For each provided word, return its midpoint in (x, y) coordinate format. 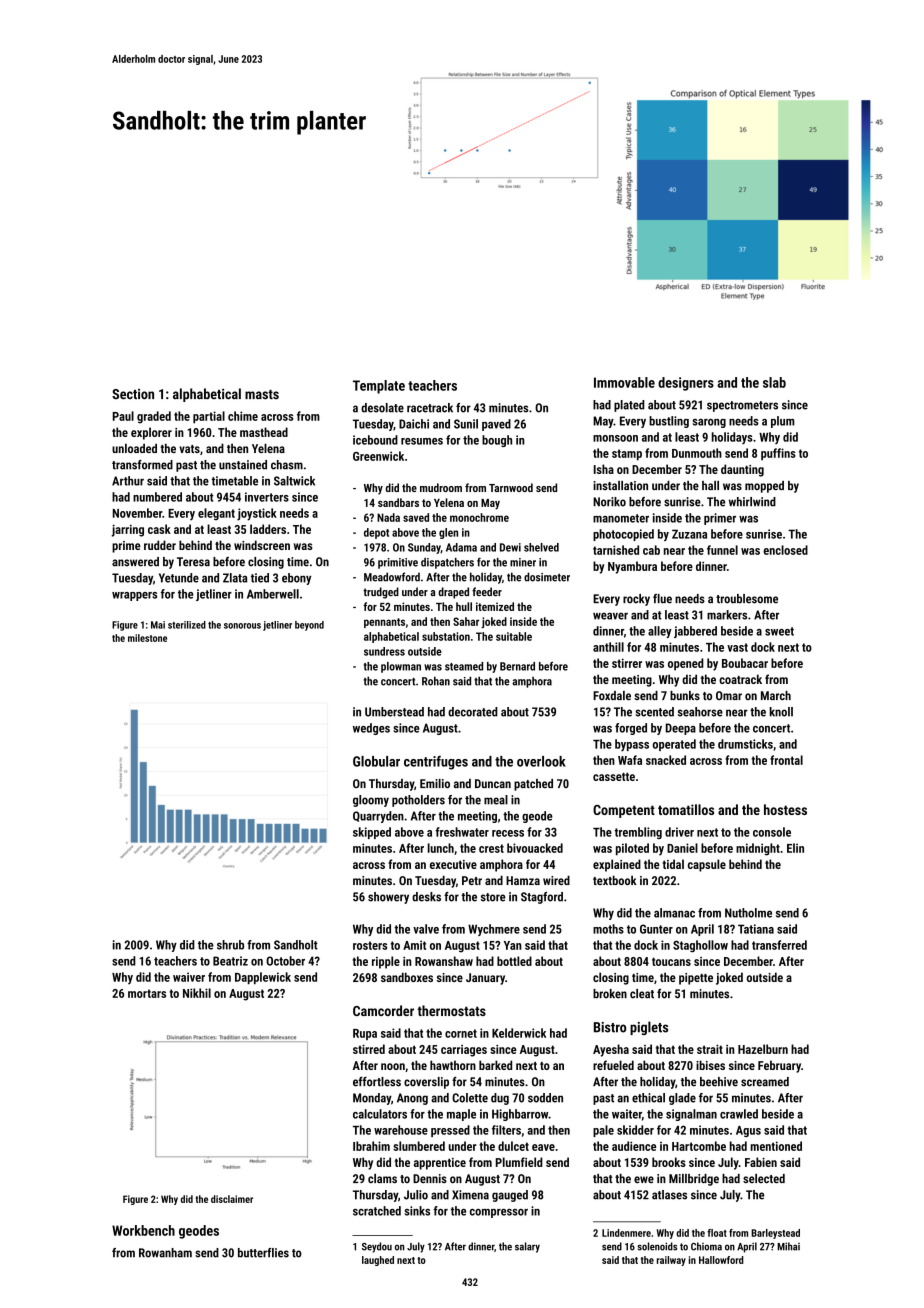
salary (527, 1247)
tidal (673, 864)
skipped (372, 833)
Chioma (706, 1246)
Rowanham (165, 1253)
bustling (669, 422)
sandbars (398, 502)
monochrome (479, 517)
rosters (370, 945)
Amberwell (273, 594)
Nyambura (632, 567)
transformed (142, 465)
